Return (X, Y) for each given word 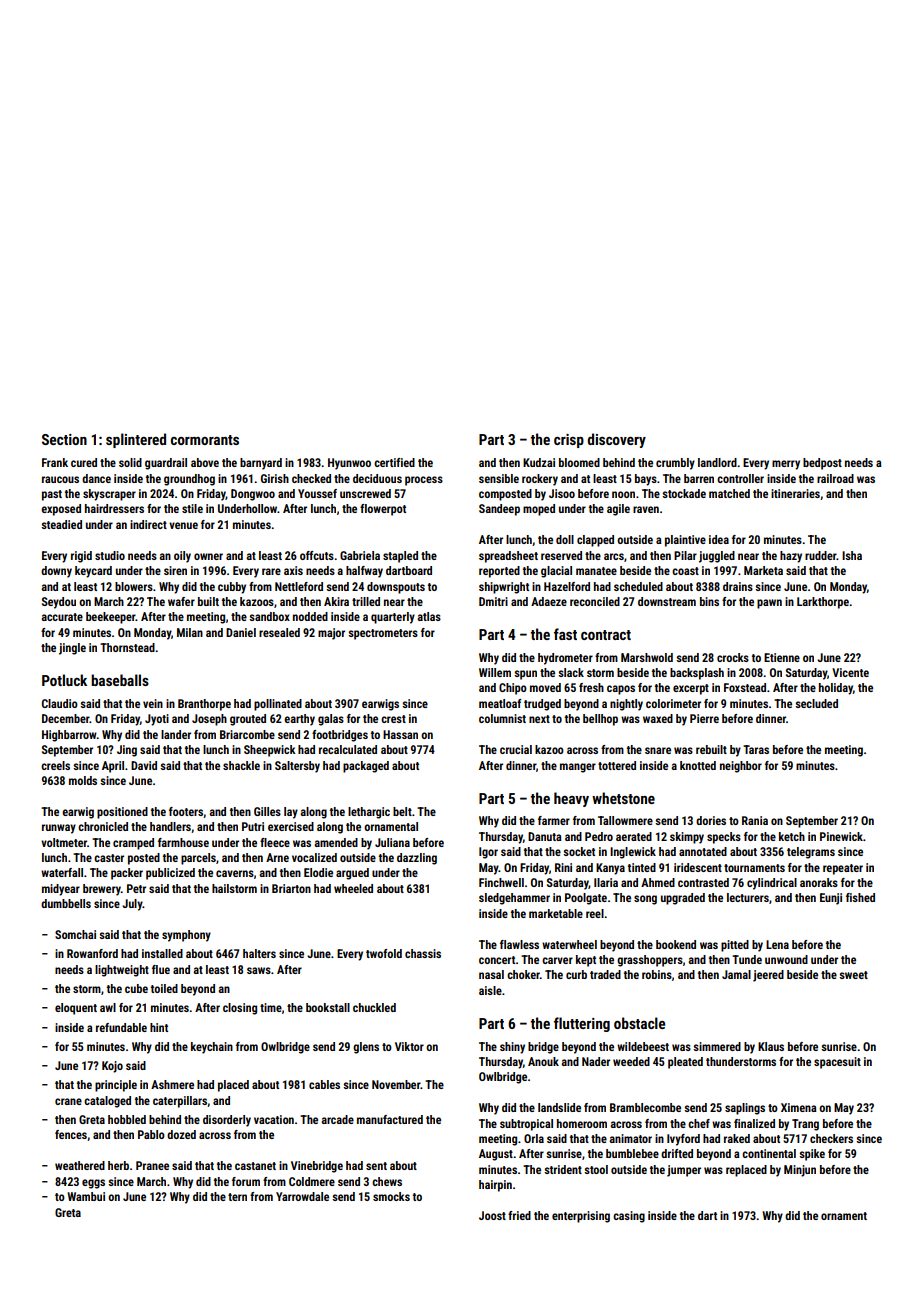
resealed (279, 632)
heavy (571, 799)
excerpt (691, 689)
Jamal (736, 974)
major (331, 634)
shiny (512, 1048)
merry (786, 465)
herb (118, 1165)
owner (208, 556)
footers (186, 812)
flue (161, 969)
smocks (391, 1196)
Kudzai (539, 462)
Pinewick (841, 836)
